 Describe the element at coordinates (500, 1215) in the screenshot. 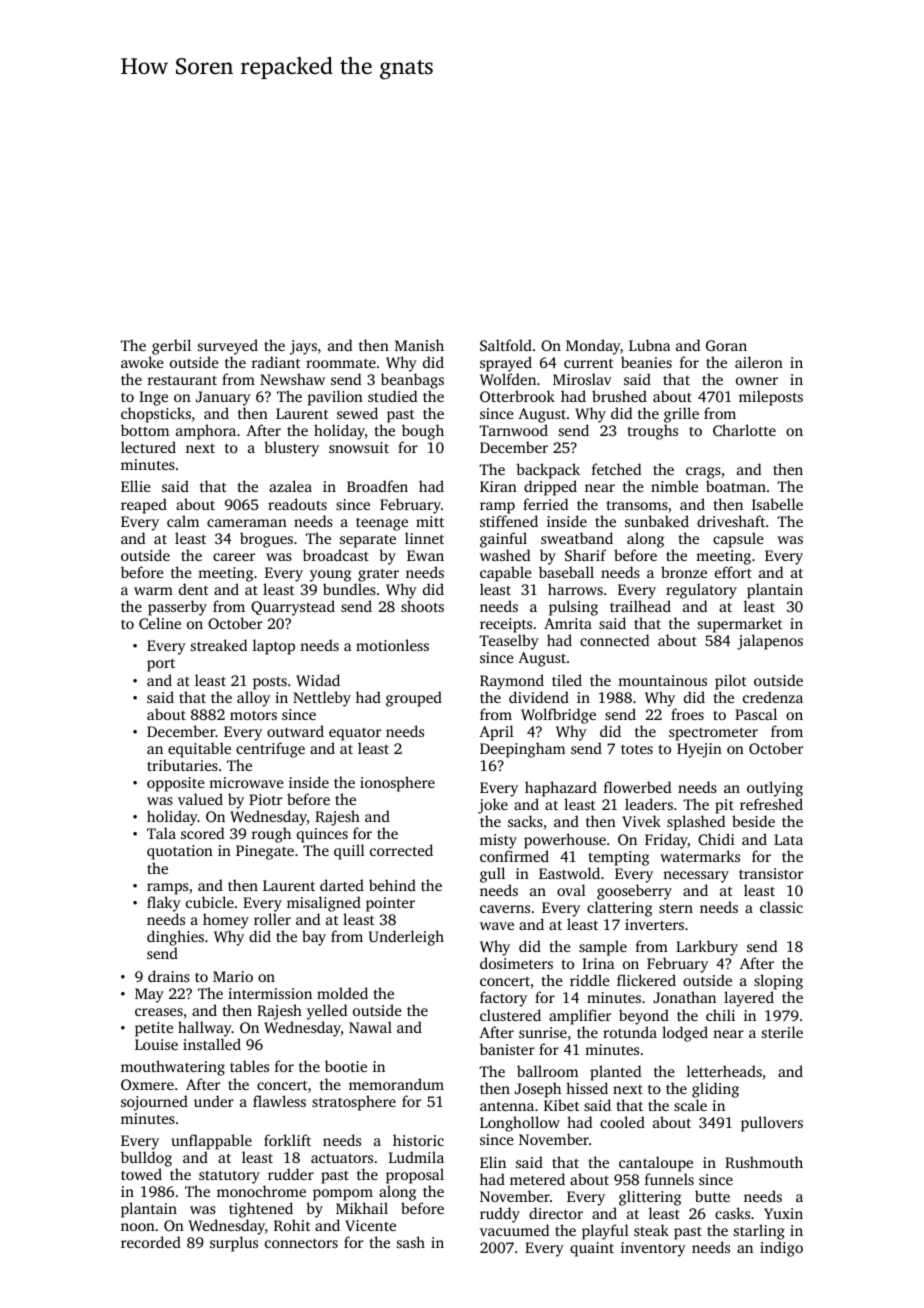

I see `ruddy` at that location.
